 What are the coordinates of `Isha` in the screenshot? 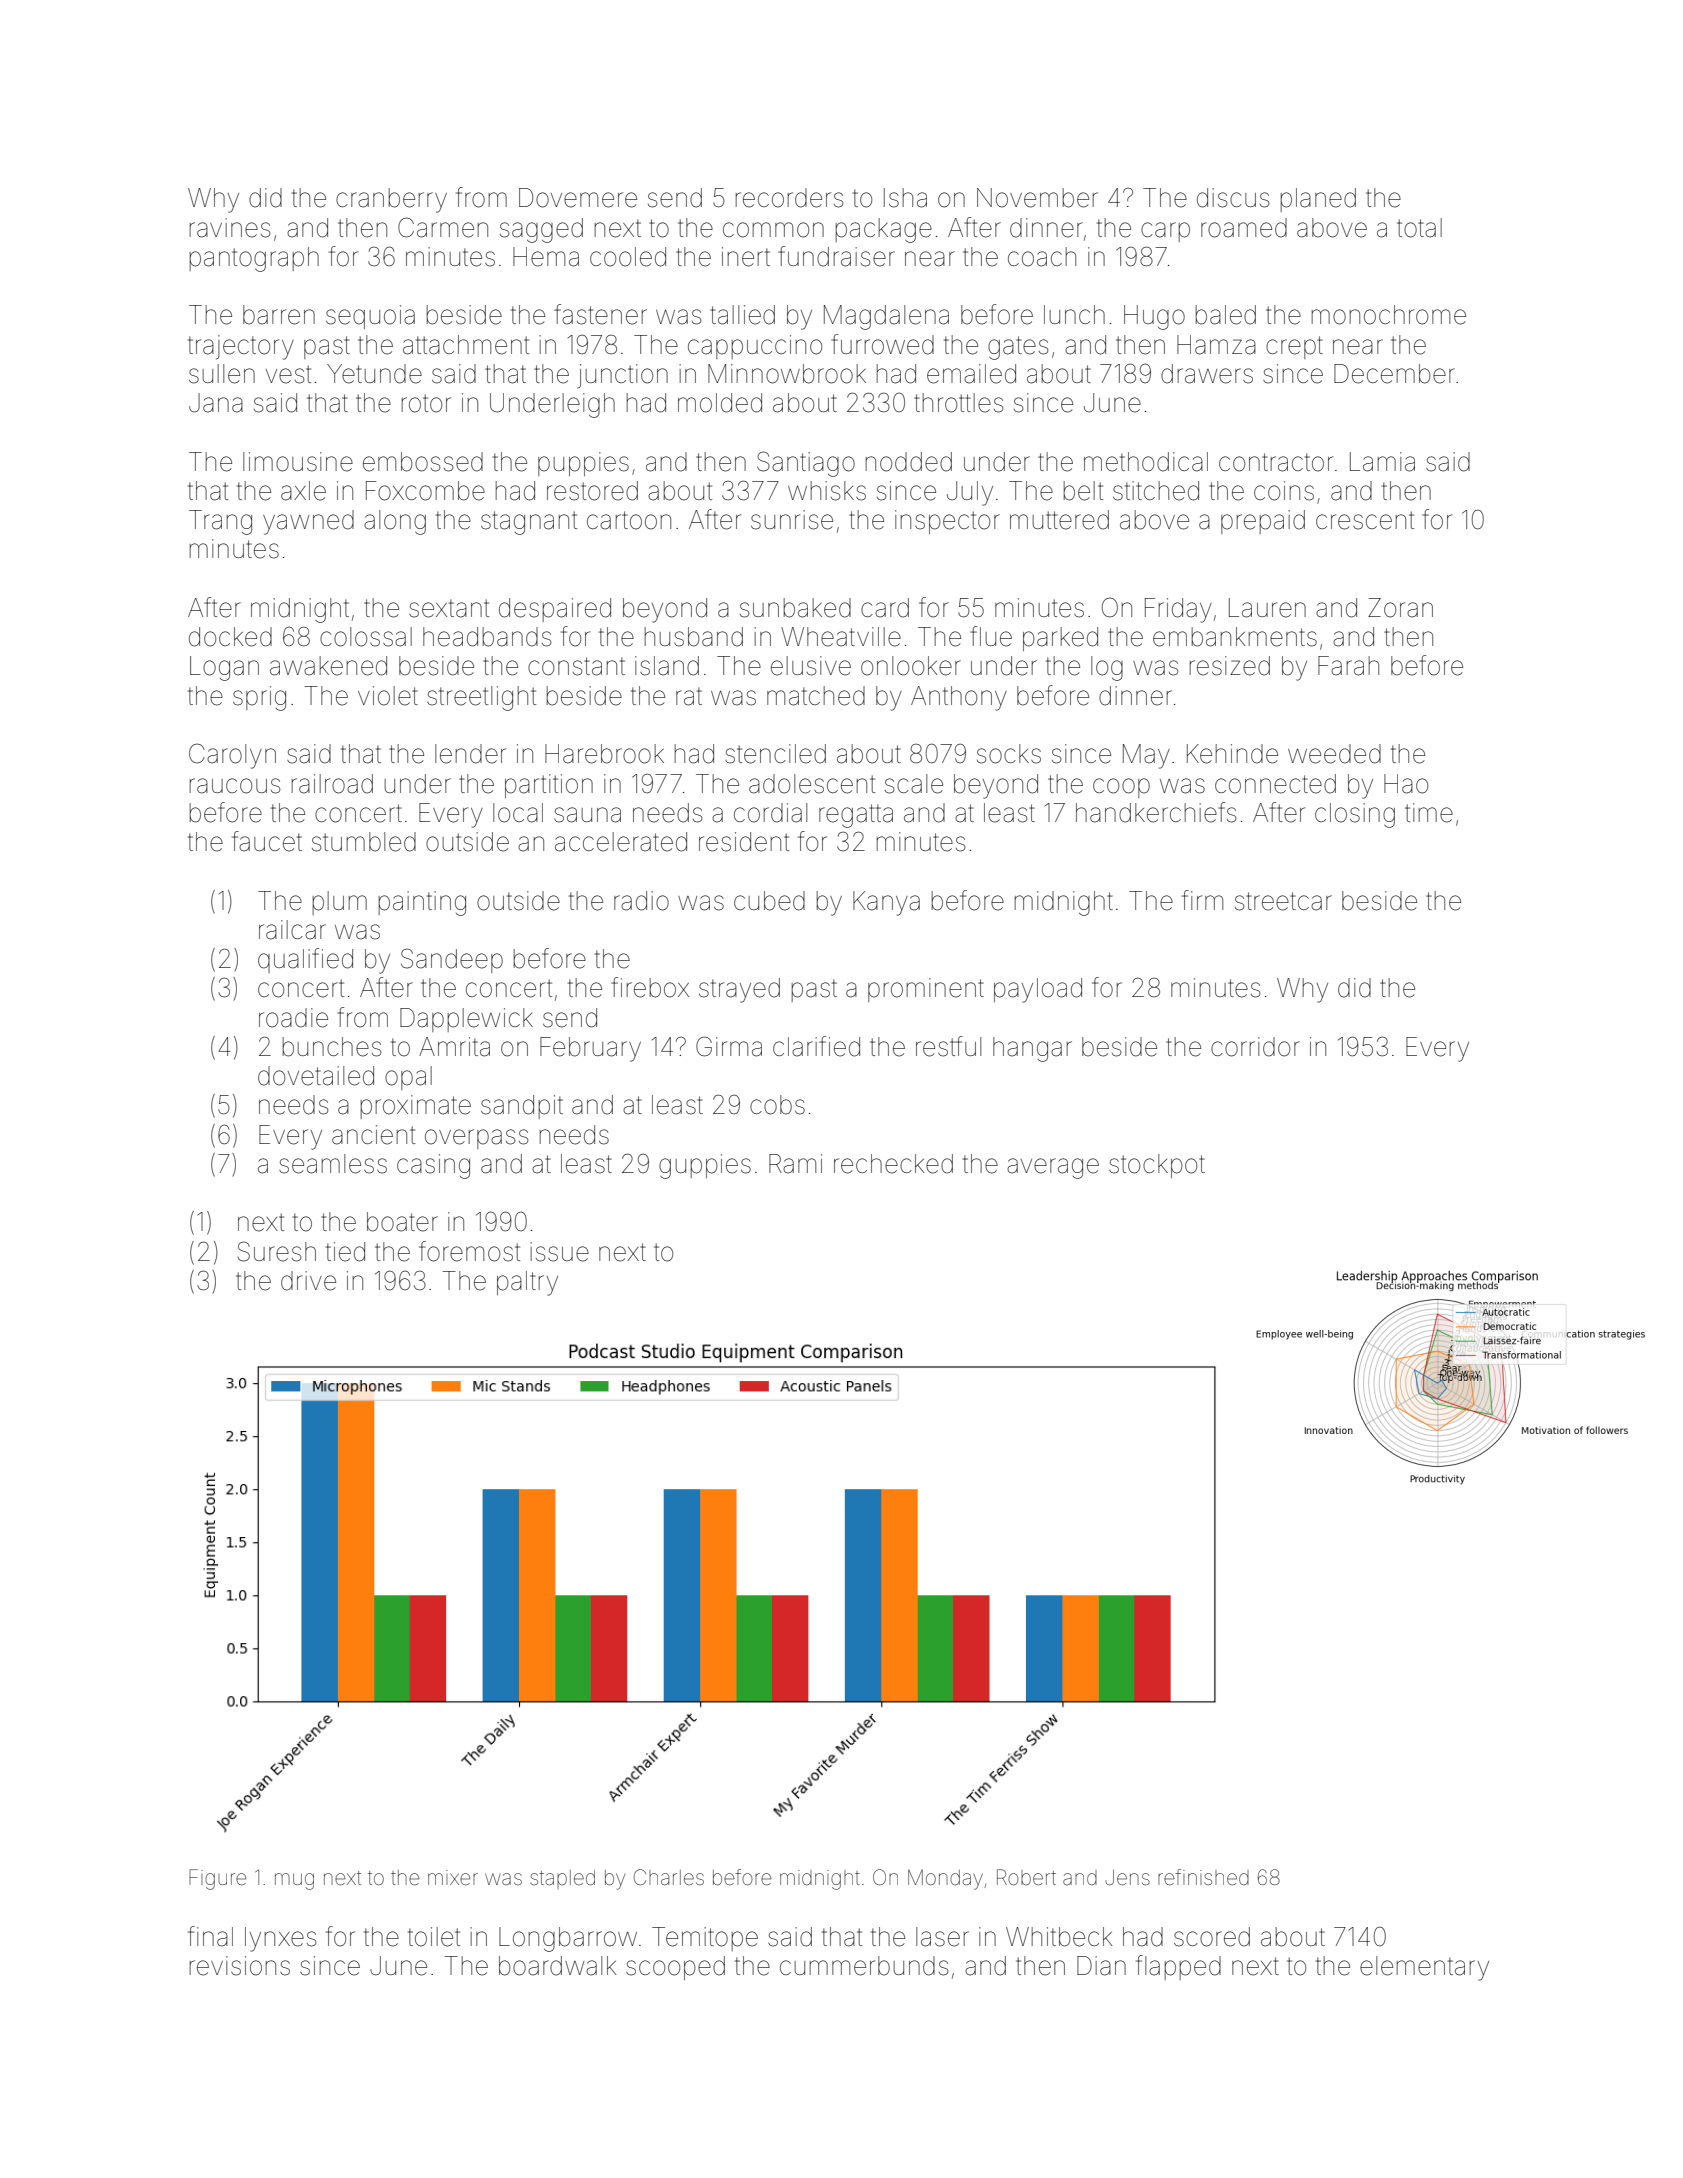 It's located at (905, 198).
